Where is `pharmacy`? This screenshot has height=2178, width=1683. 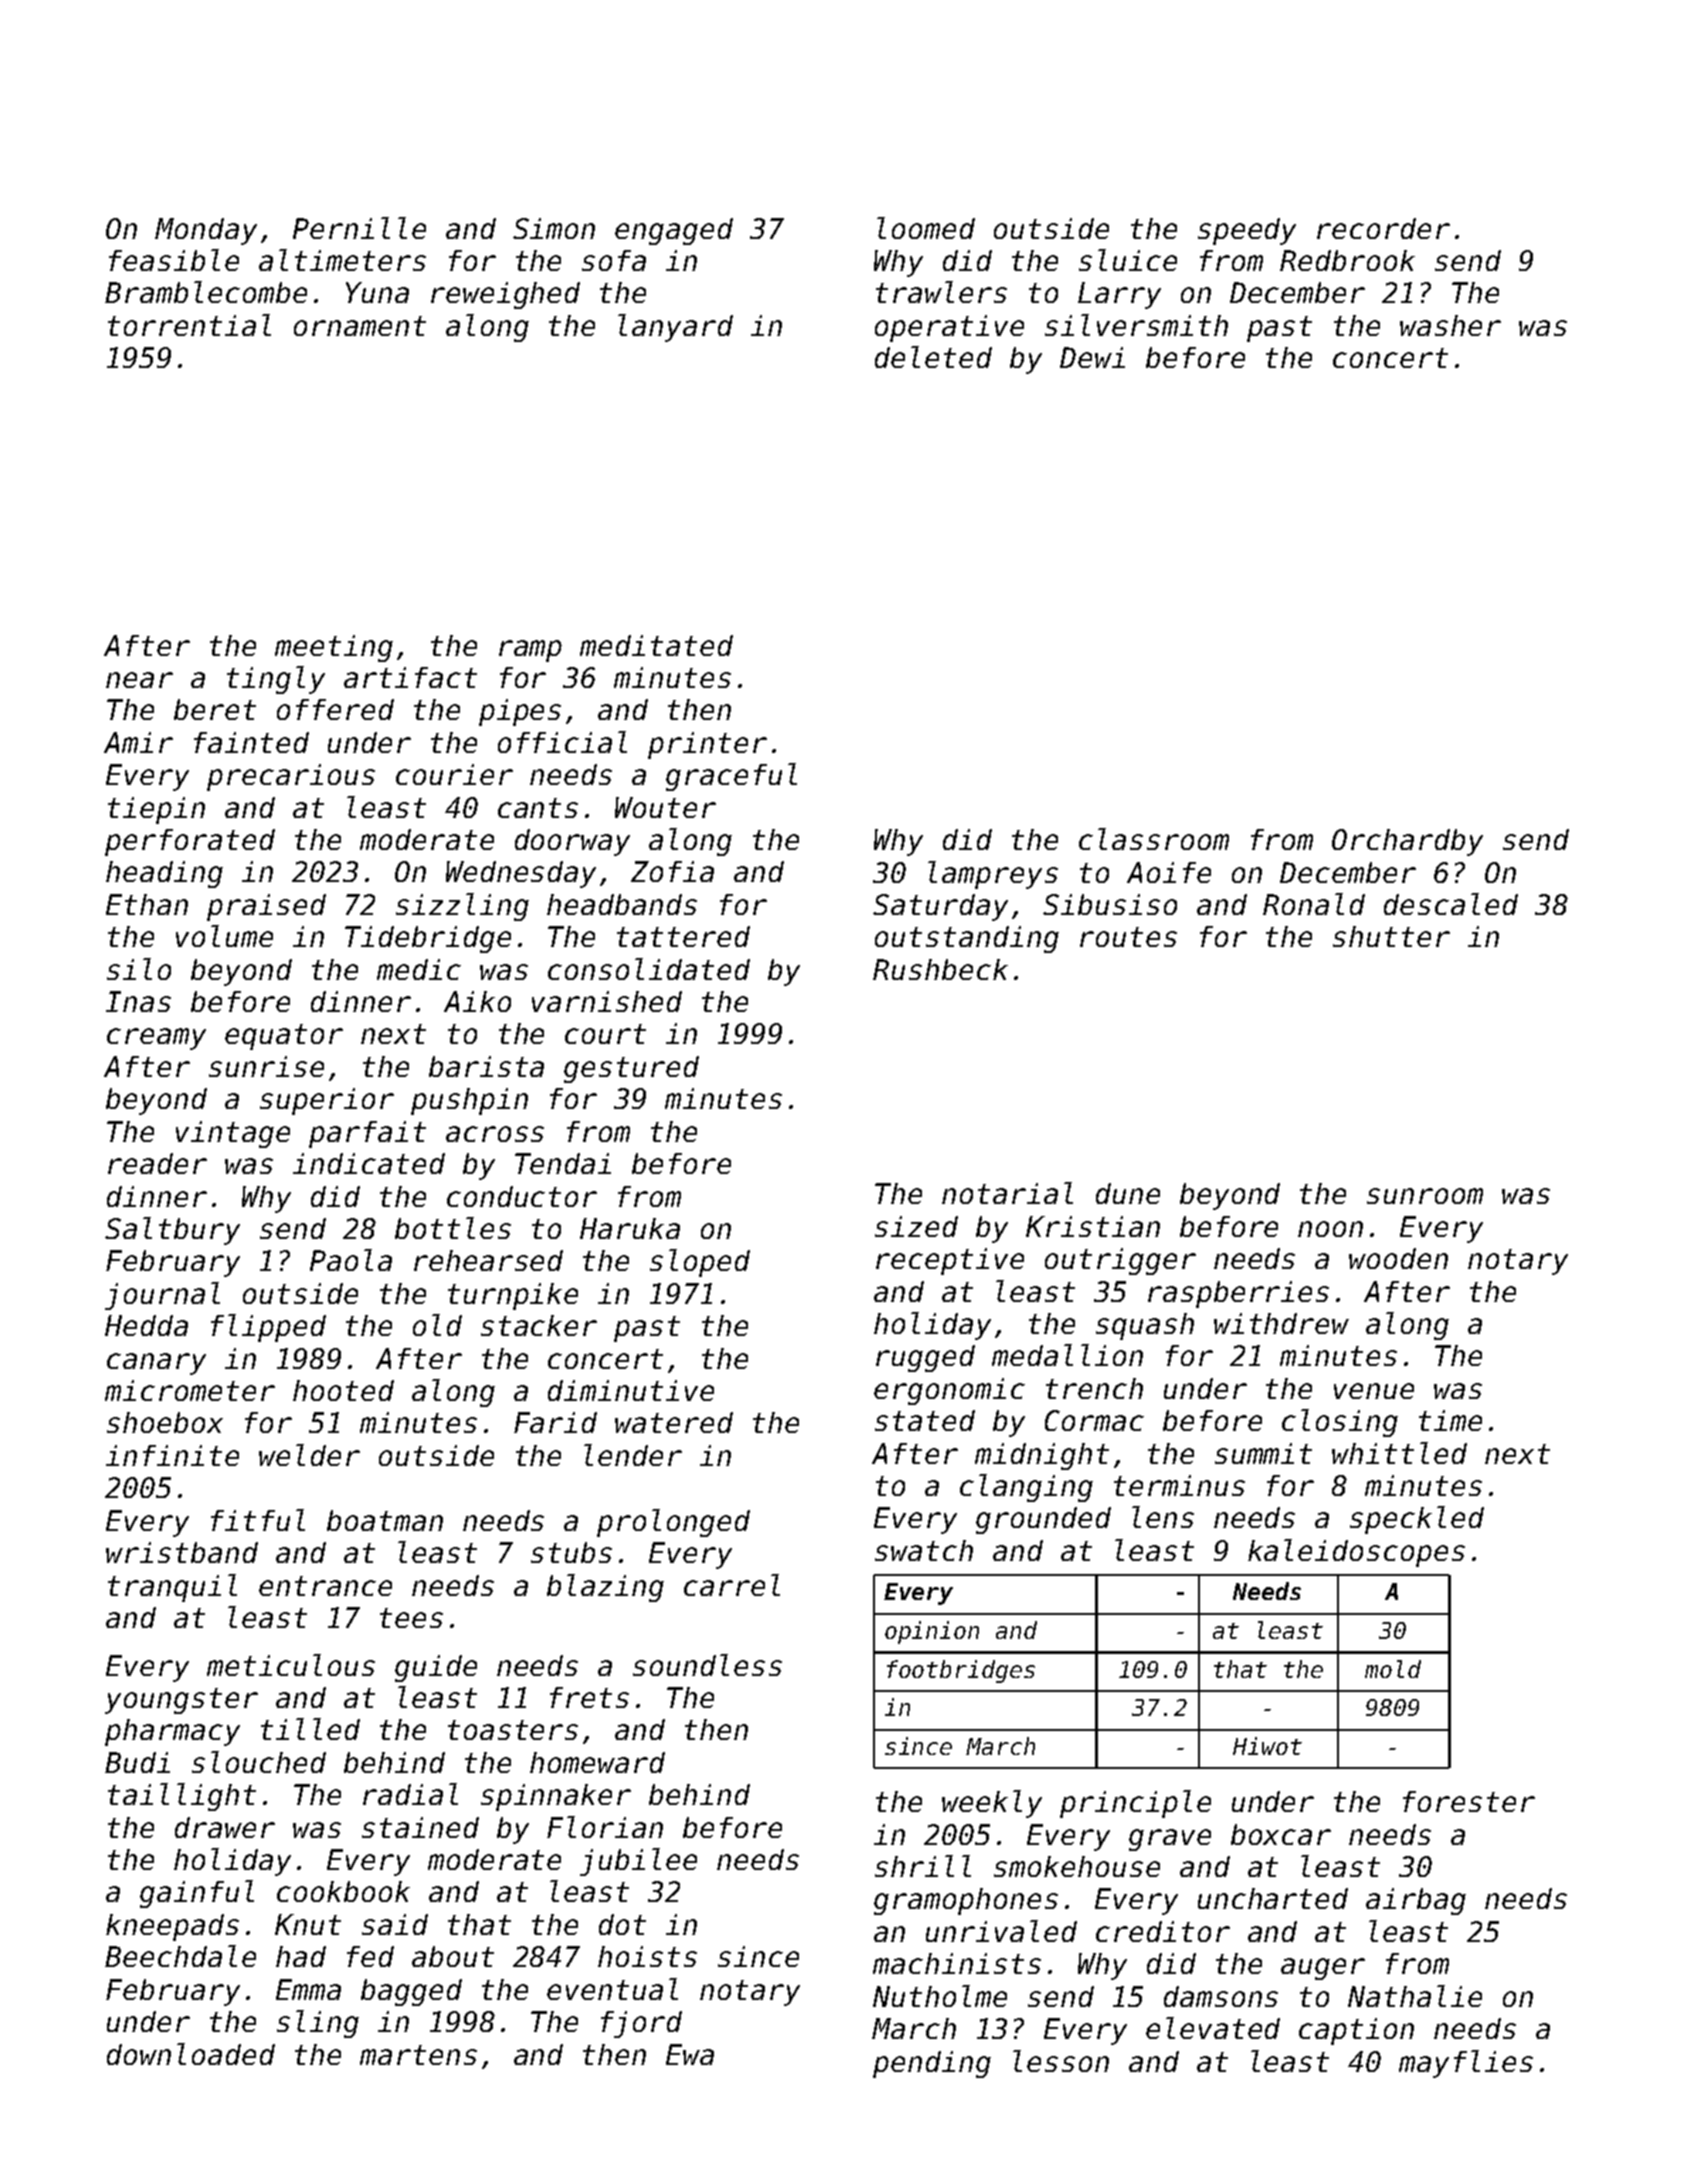 pharmacy is located at coordinates (172, 1732).
